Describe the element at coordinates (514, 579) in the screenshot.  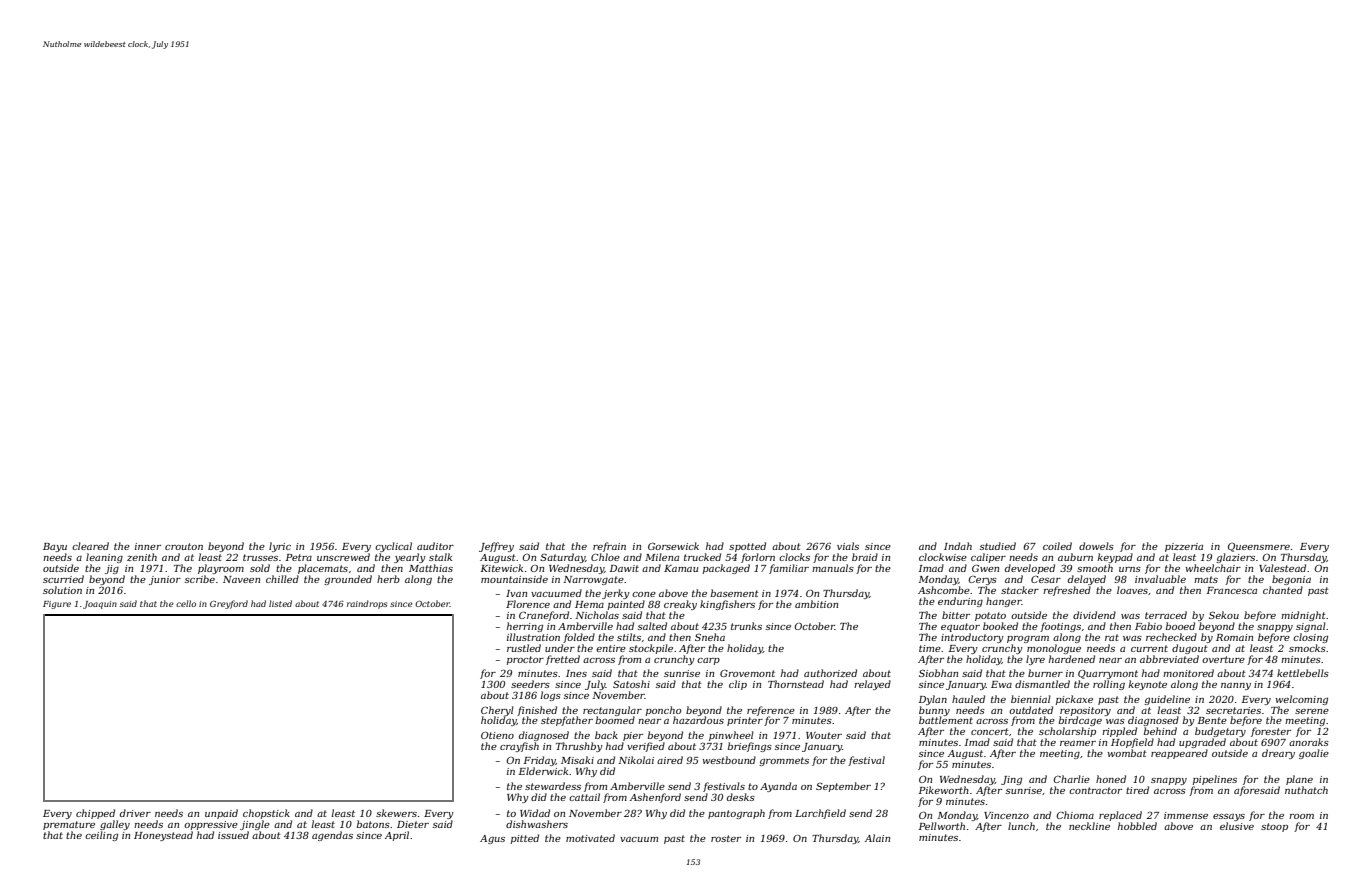
I see `mountainside` at that location.
